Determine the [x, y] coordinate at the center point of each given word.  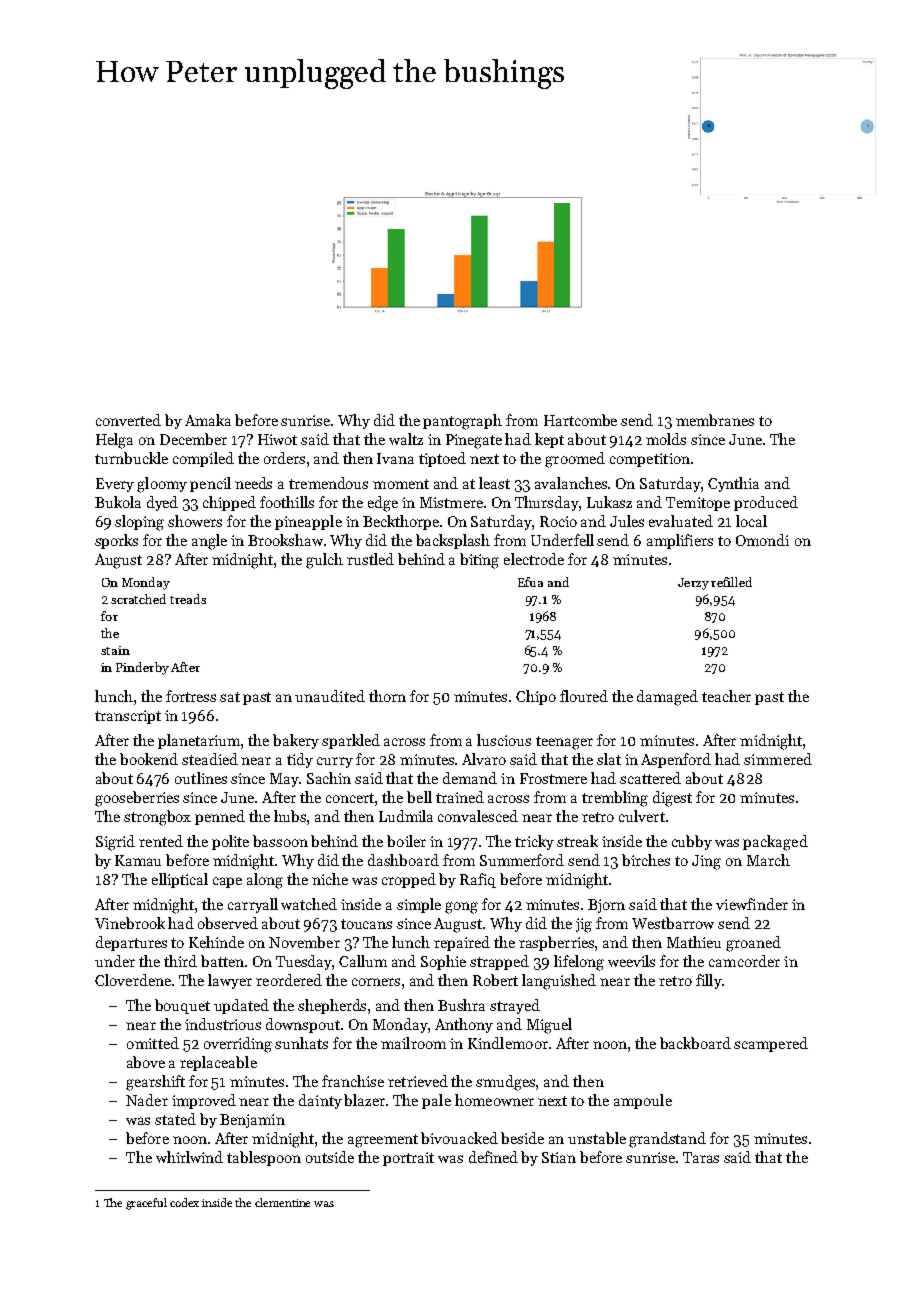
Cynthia [733, 484]
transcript [128, 717]
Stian [559, 1157]
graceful [146, 1204]
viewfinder [752, 904]
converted [128, 420]
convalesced [478, 816]
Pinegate [474, 441]
